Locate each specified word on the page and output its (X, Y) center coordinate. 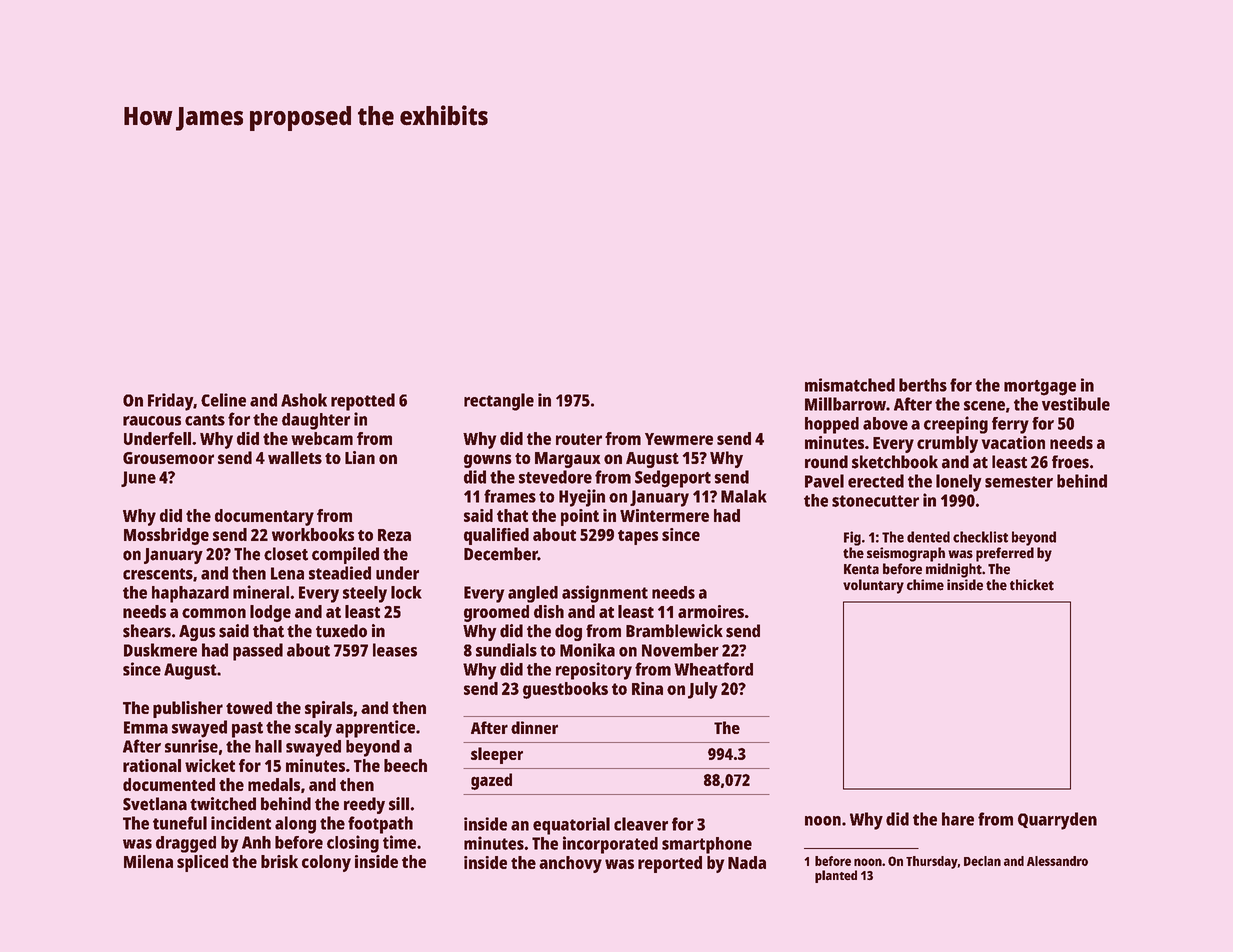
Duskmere (160, 650)
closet (286, 554)
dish (549, 611)
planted (836, 876)
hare (958, 819)
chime (925, 585)
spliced (202, 863)
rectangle (499, 402)
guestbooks (565, 690)
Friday (170, 402)
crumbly (947, 444)
